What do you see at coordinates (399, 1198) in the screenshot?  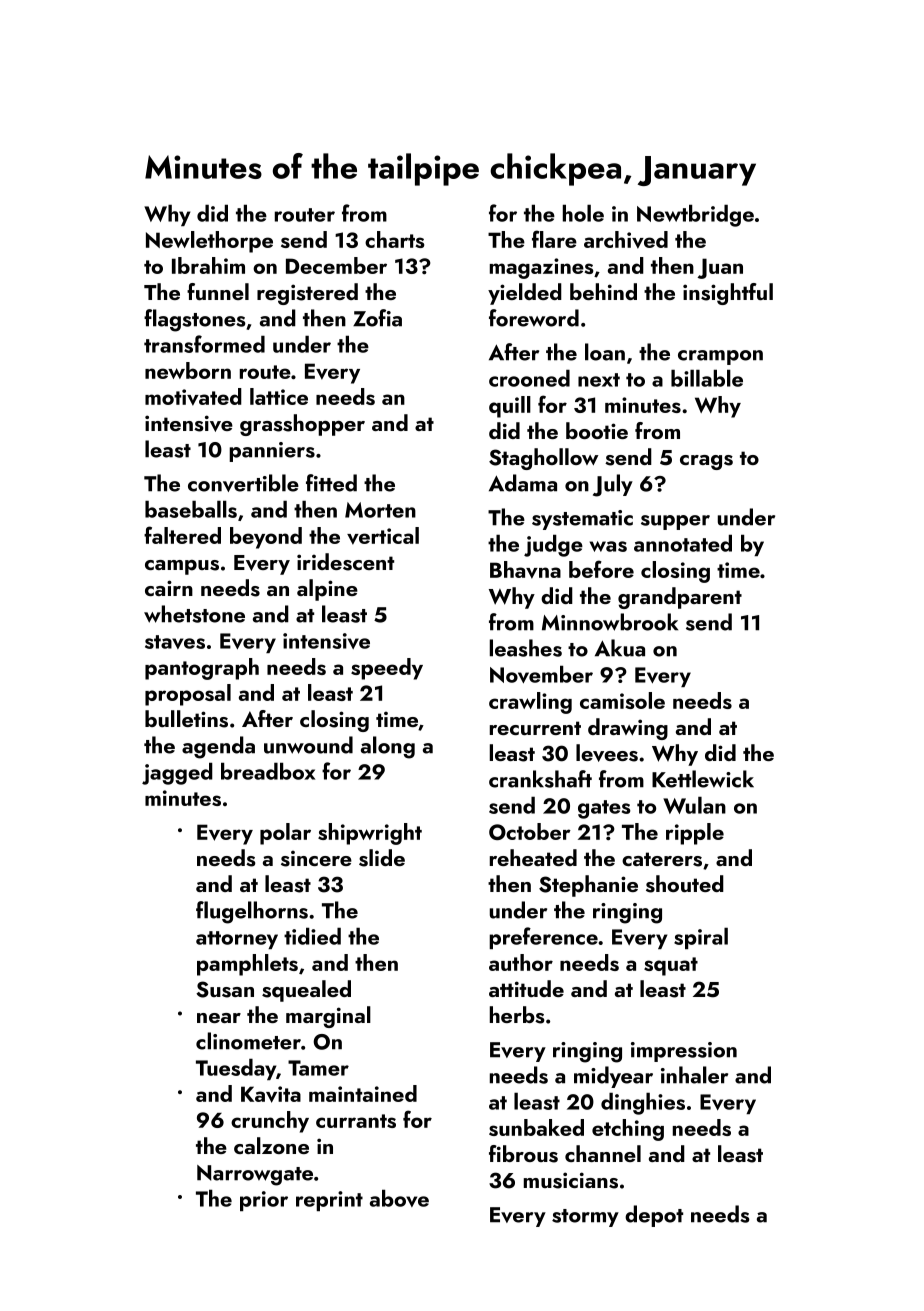 I see `above` at bounding box center [399, 1198].
